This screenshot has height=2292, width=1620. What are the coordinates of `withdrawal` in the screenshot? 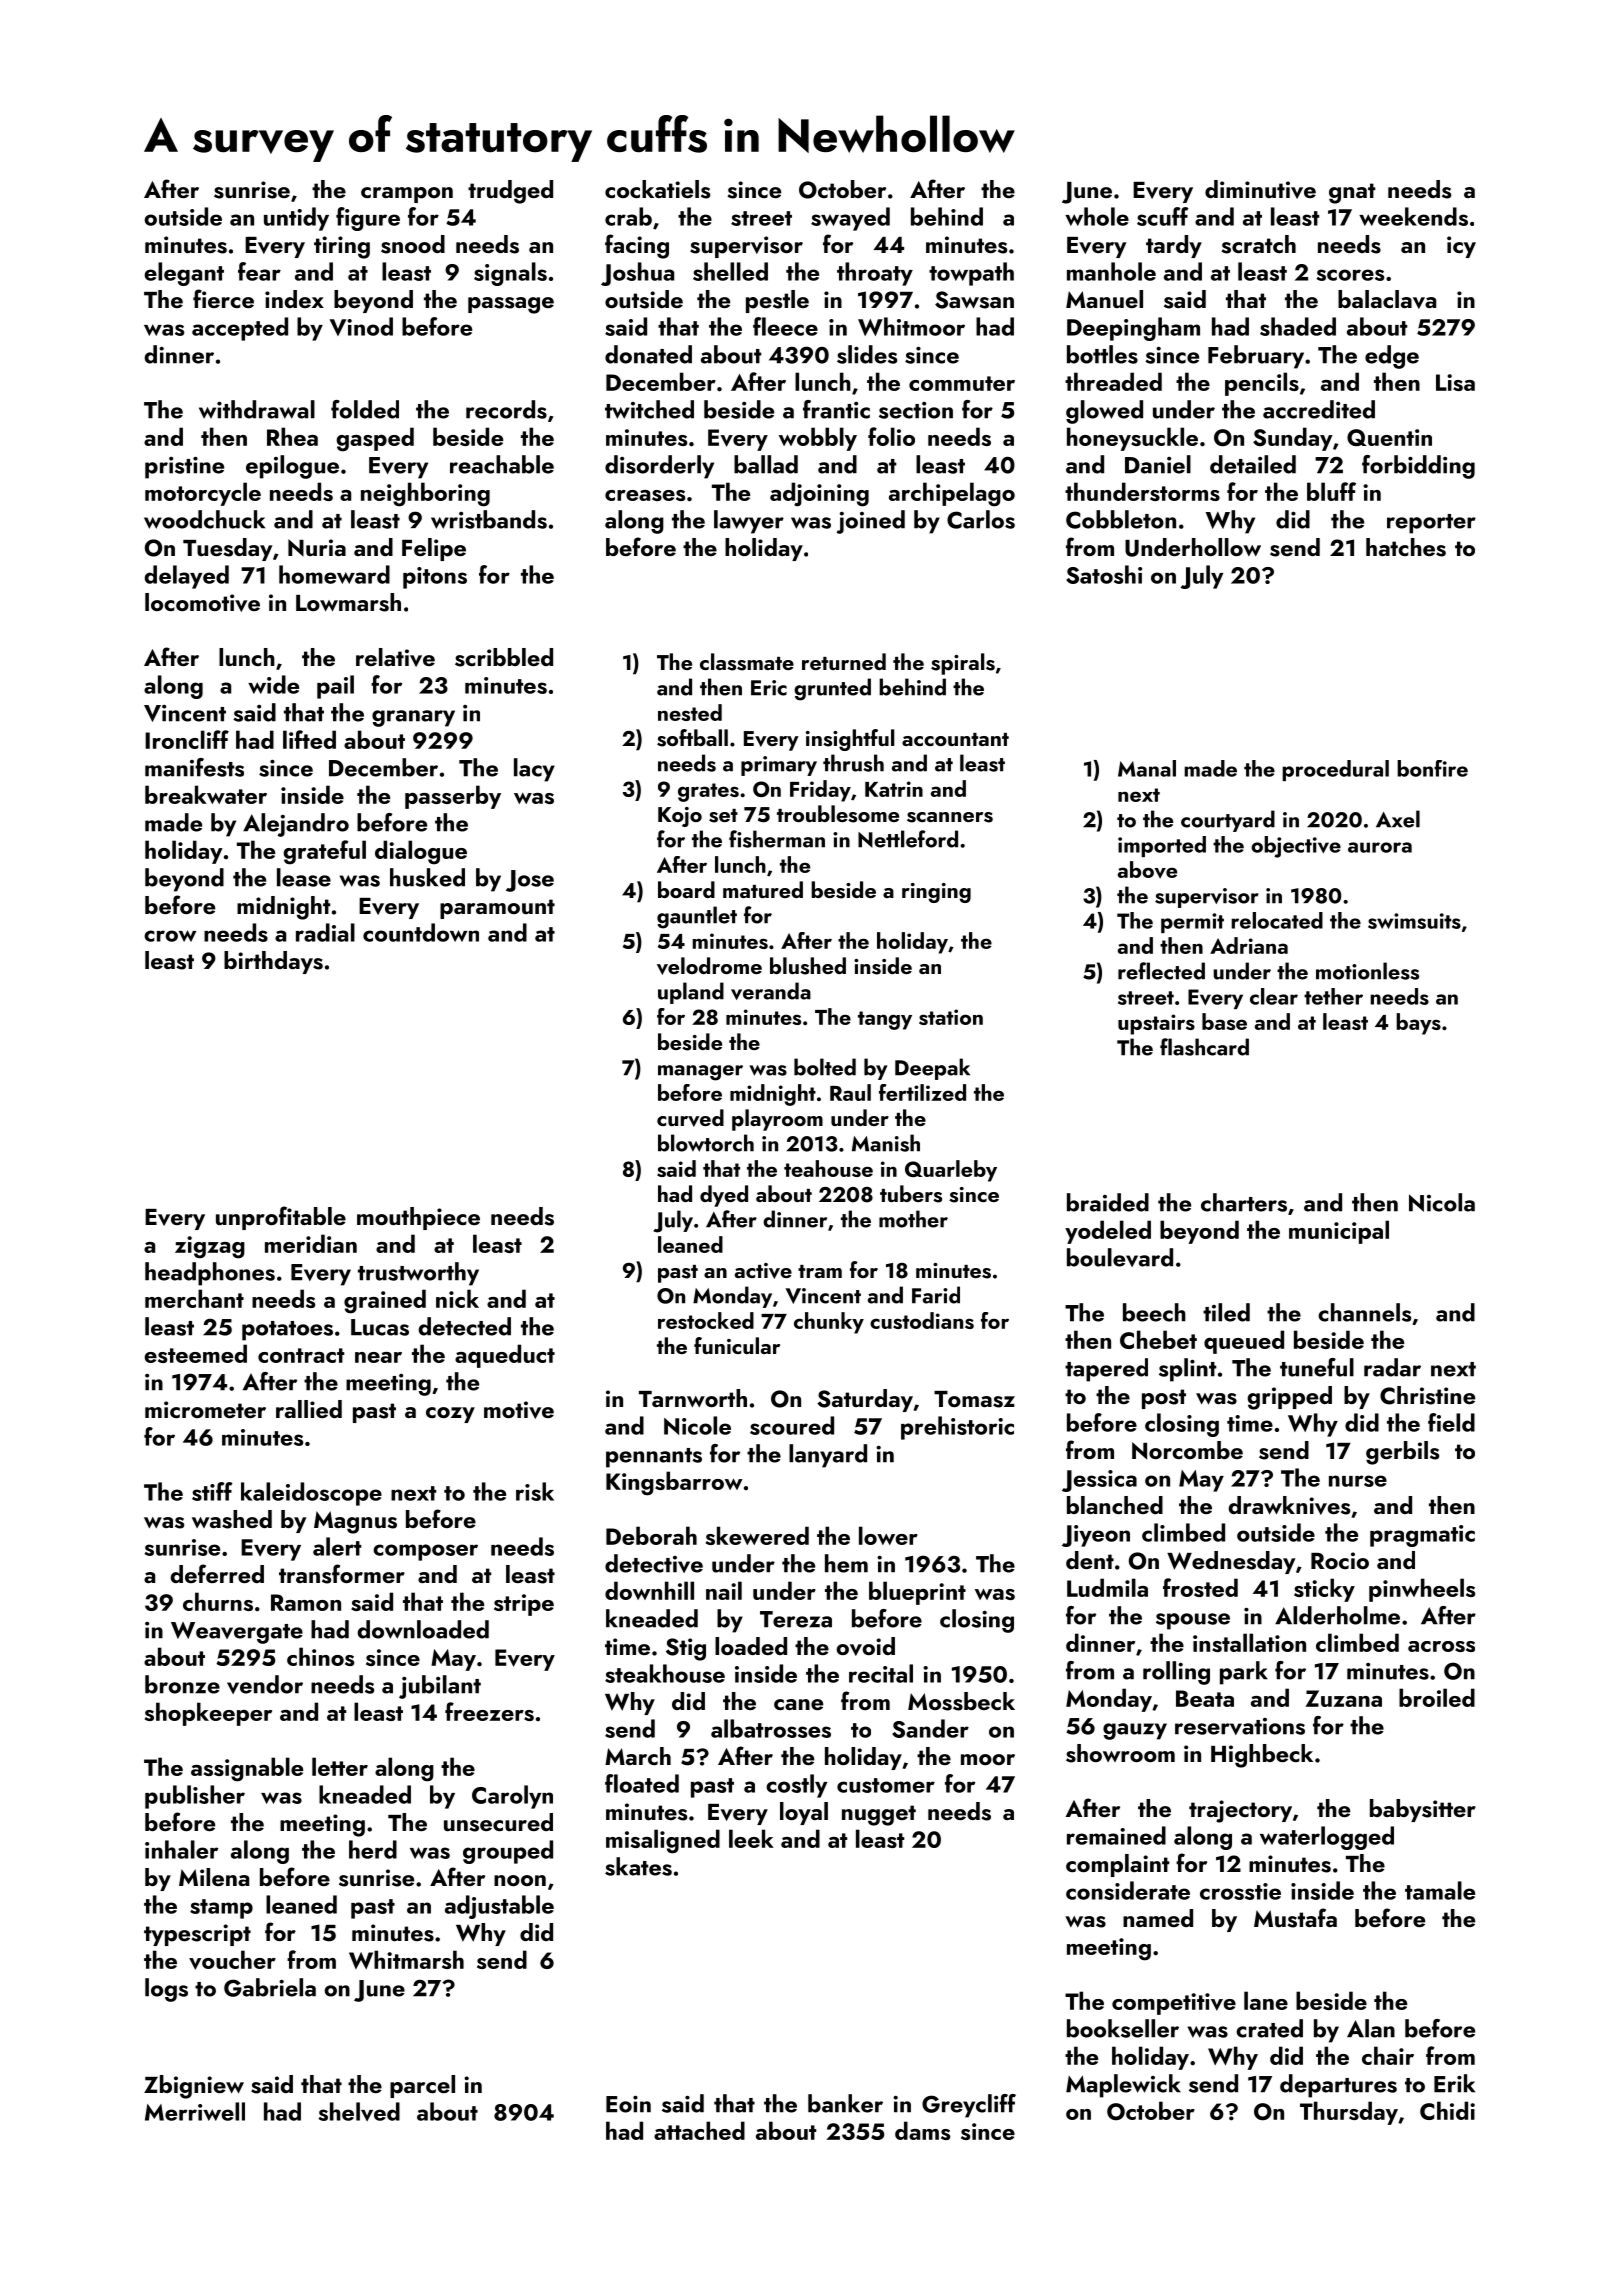 It's located at (257, 409).
